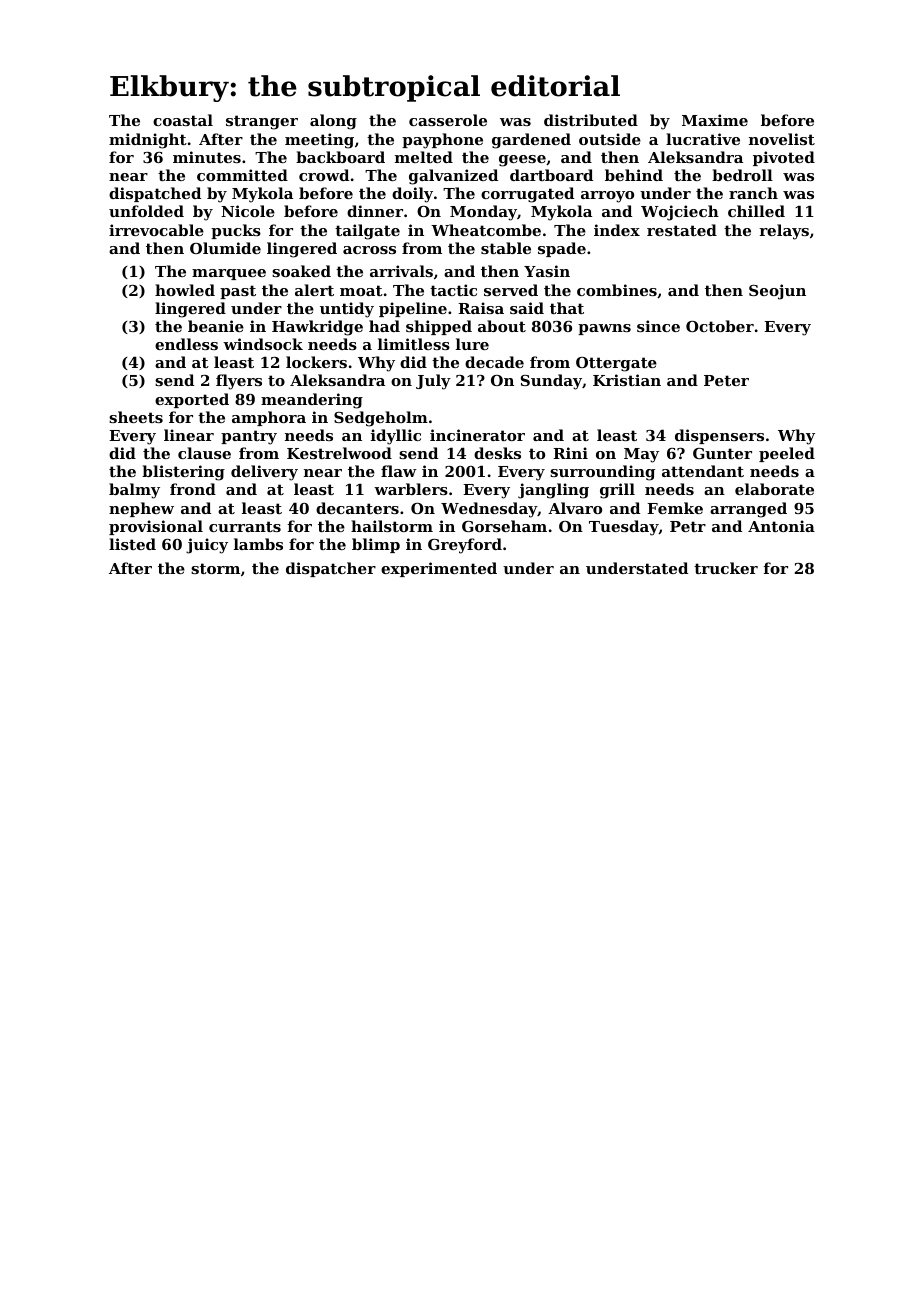 The width and height of the image is (924, 1308). What do you see at coordinates (777, 292) in the image?
I see `Seojun` at bounding box center [777, 292].
